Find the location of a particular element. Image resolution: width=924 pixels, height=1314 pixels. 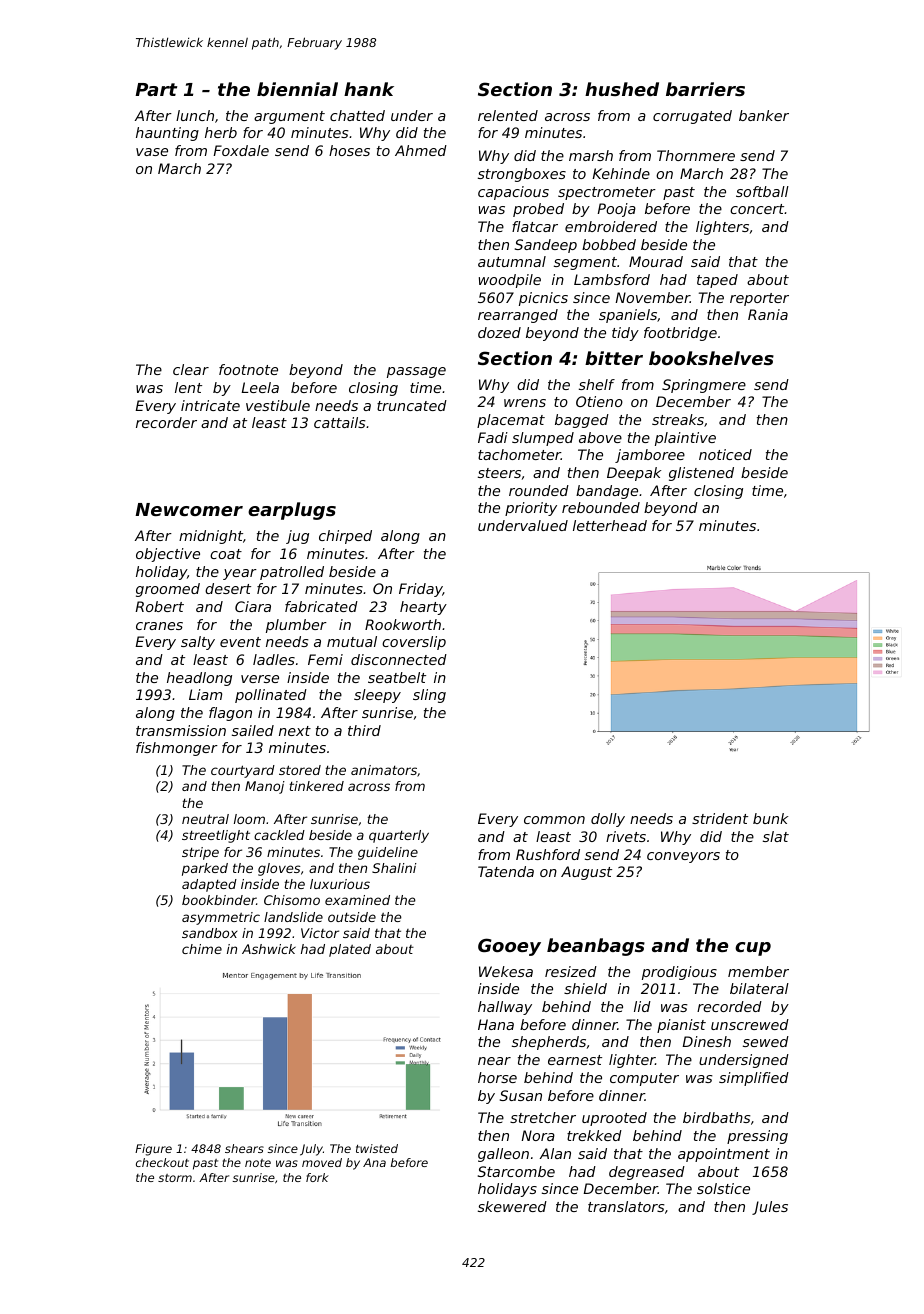

Susan is located at coordinates (521, 1095).
